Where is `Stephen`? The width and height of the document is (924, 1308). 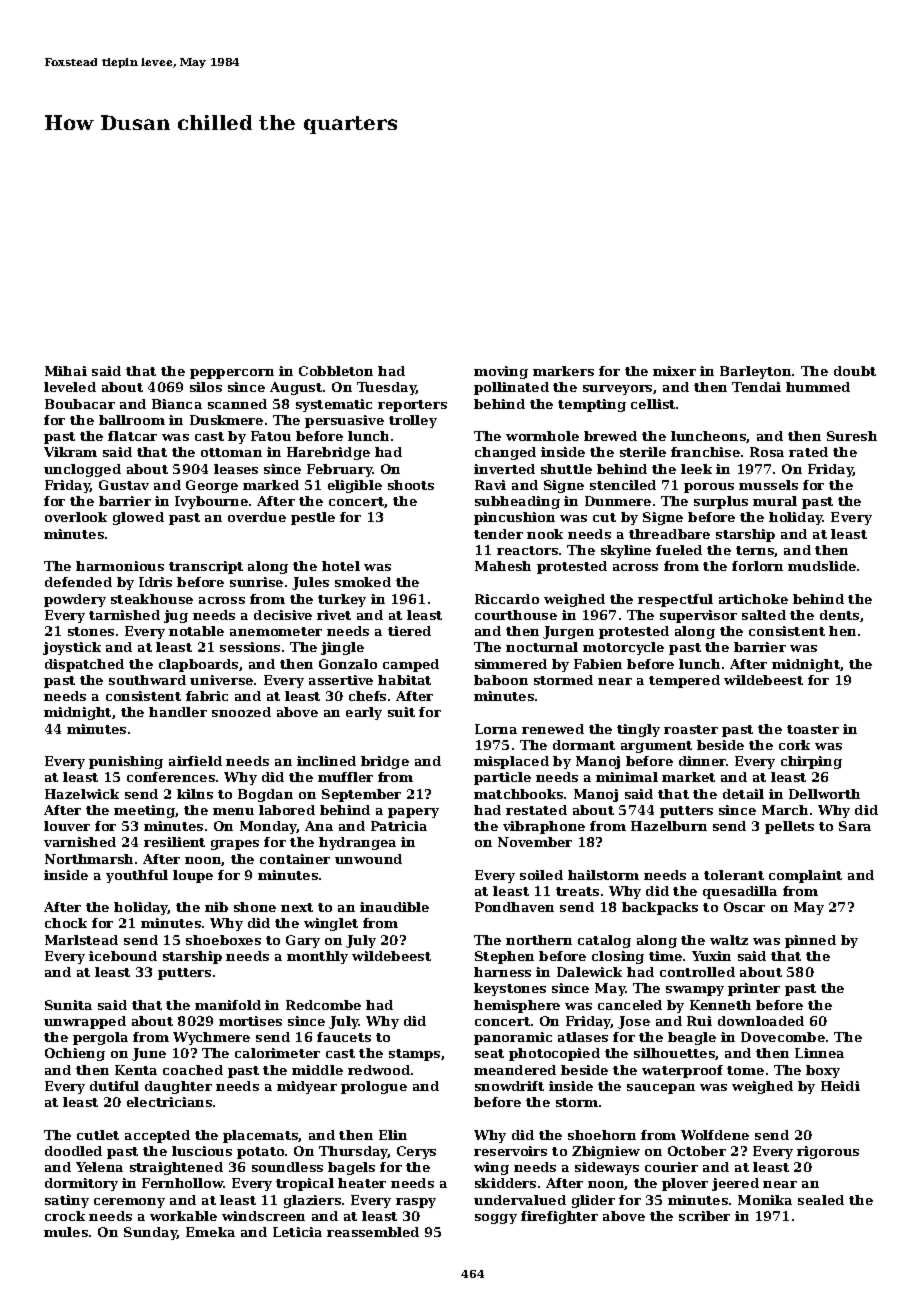 Stephen is located at coordinates (504, 957).
